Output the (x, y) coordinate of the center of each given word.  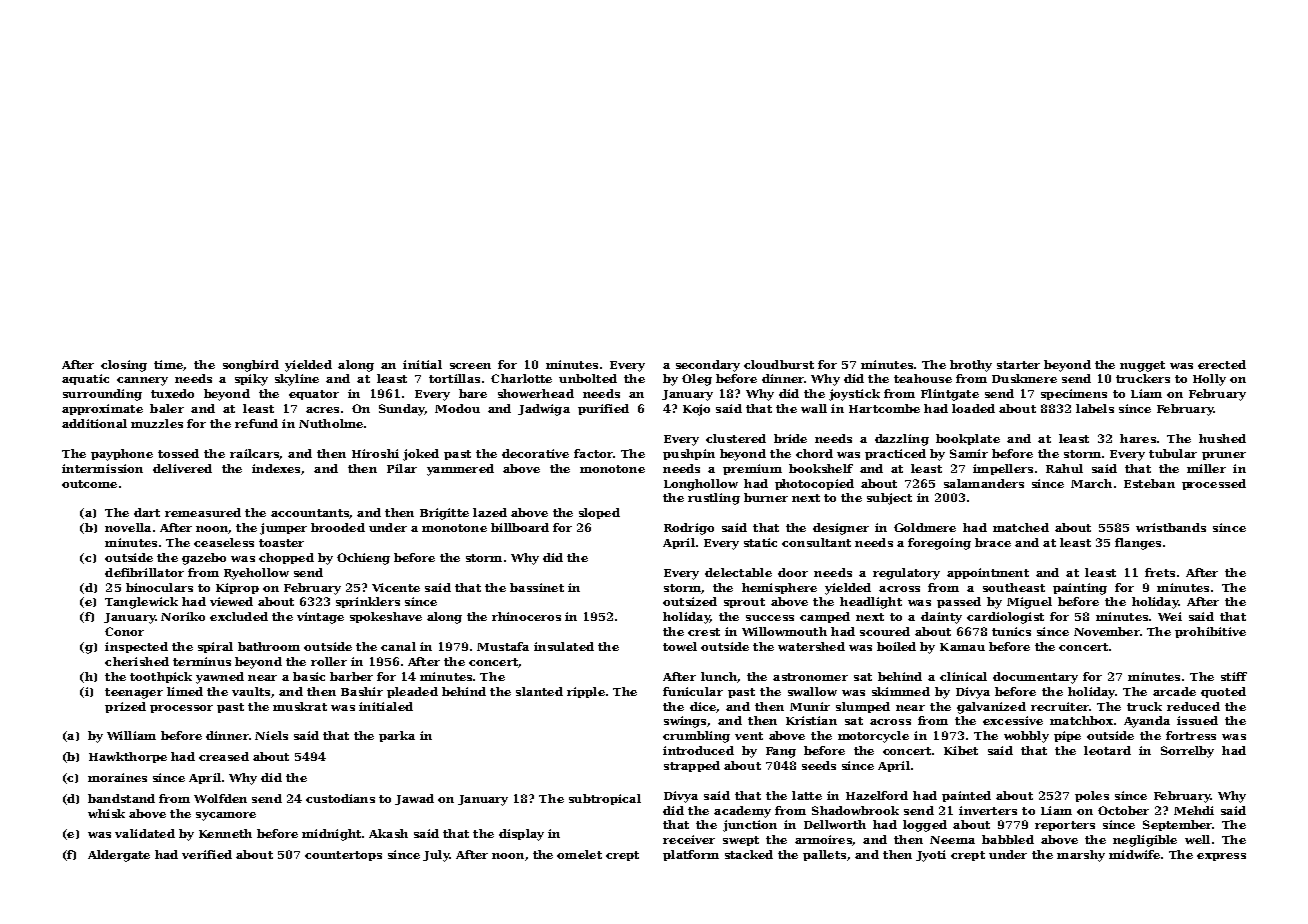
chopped (286, 558)
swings (685, 722)
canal (398, 646)
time (168, 364)
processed (1214, 484)
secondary (708, 366)
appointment (988, 573)
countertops (343, 856)
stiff (1234, 676)
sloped (599, 513)
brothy (971, 366)
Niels (271, 735)
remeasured (203, 512)
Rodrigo (689, 529)
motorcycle (873, 737)
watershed (811, 646)
